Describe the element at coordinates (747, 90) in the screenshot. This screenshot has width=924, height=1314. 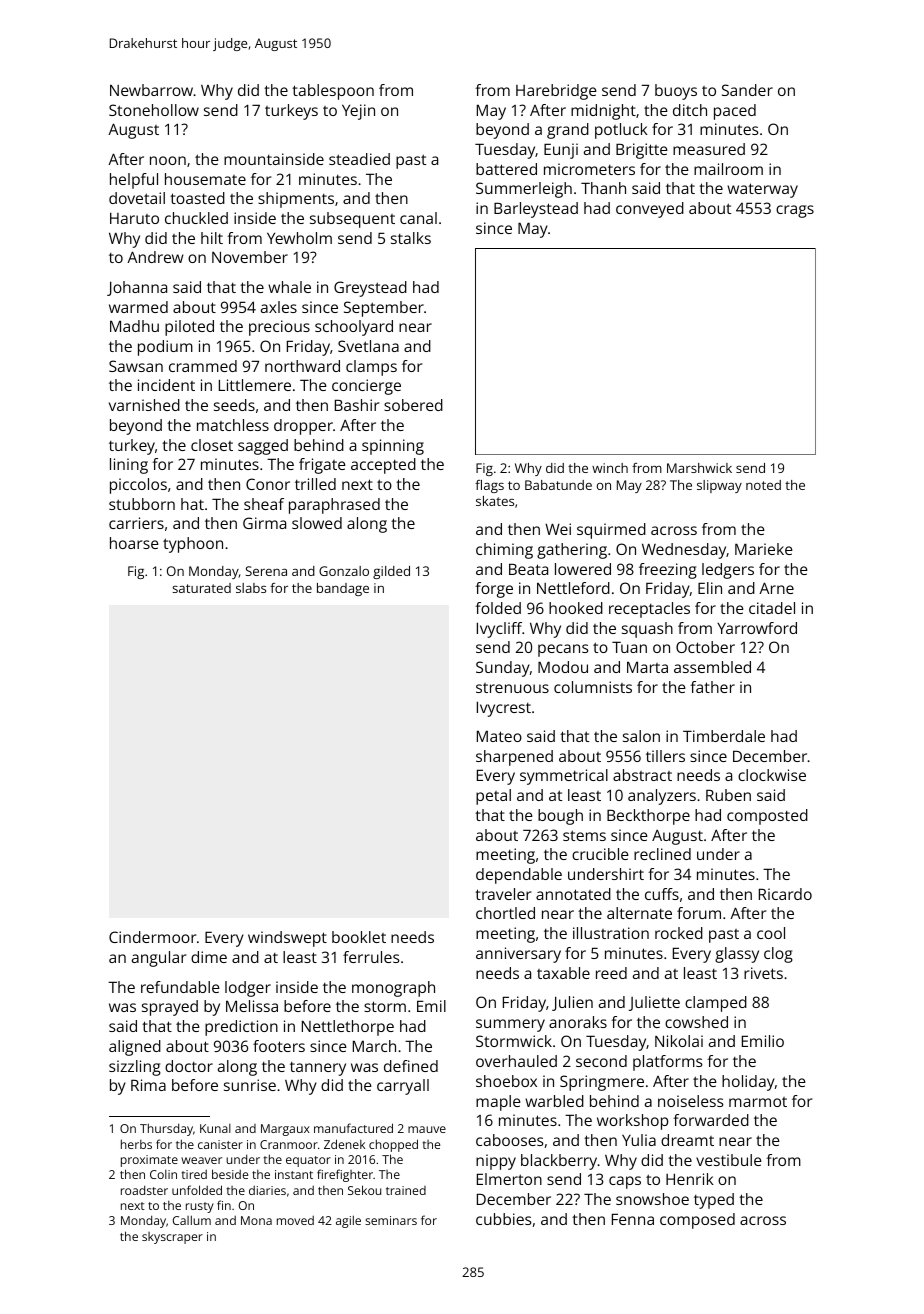
I see `Sander` at that location.
